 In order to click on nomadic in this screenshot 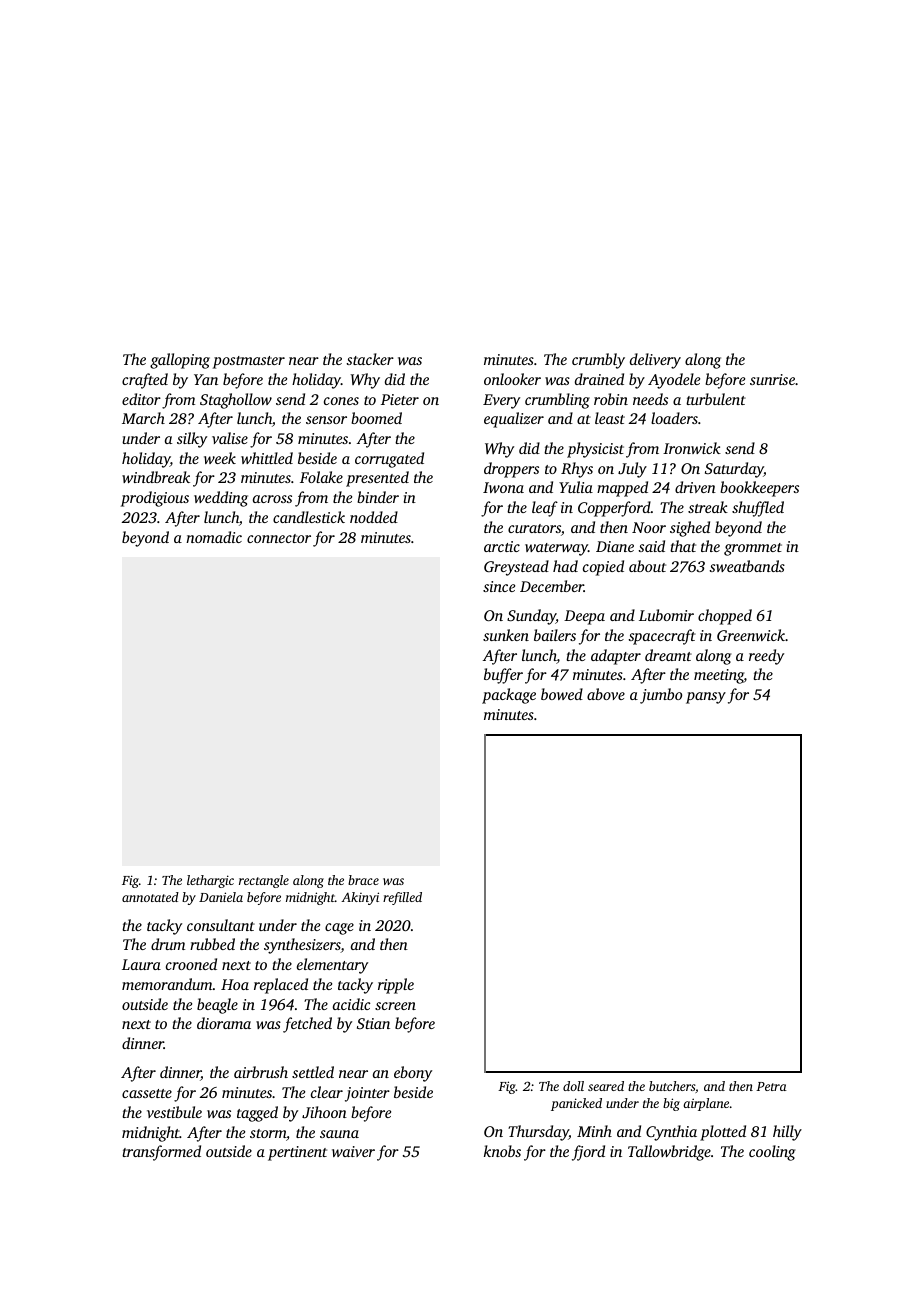, I will do `click(214, 537)`.
